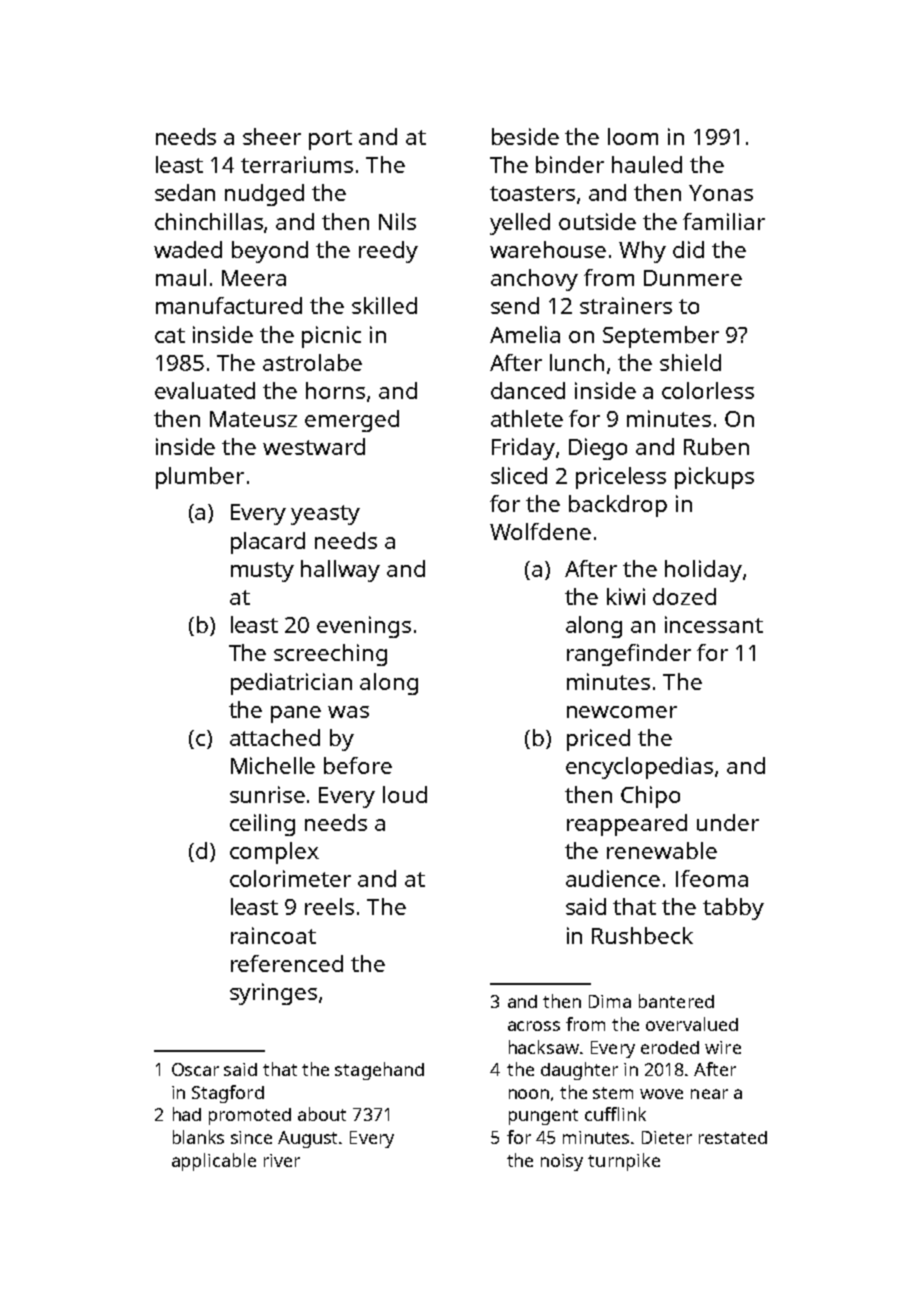 This page has width=924, height=1311. What do you see at coordinates (708, 390) in the page?
I see `colorless` at bounding box center [708, 390].
